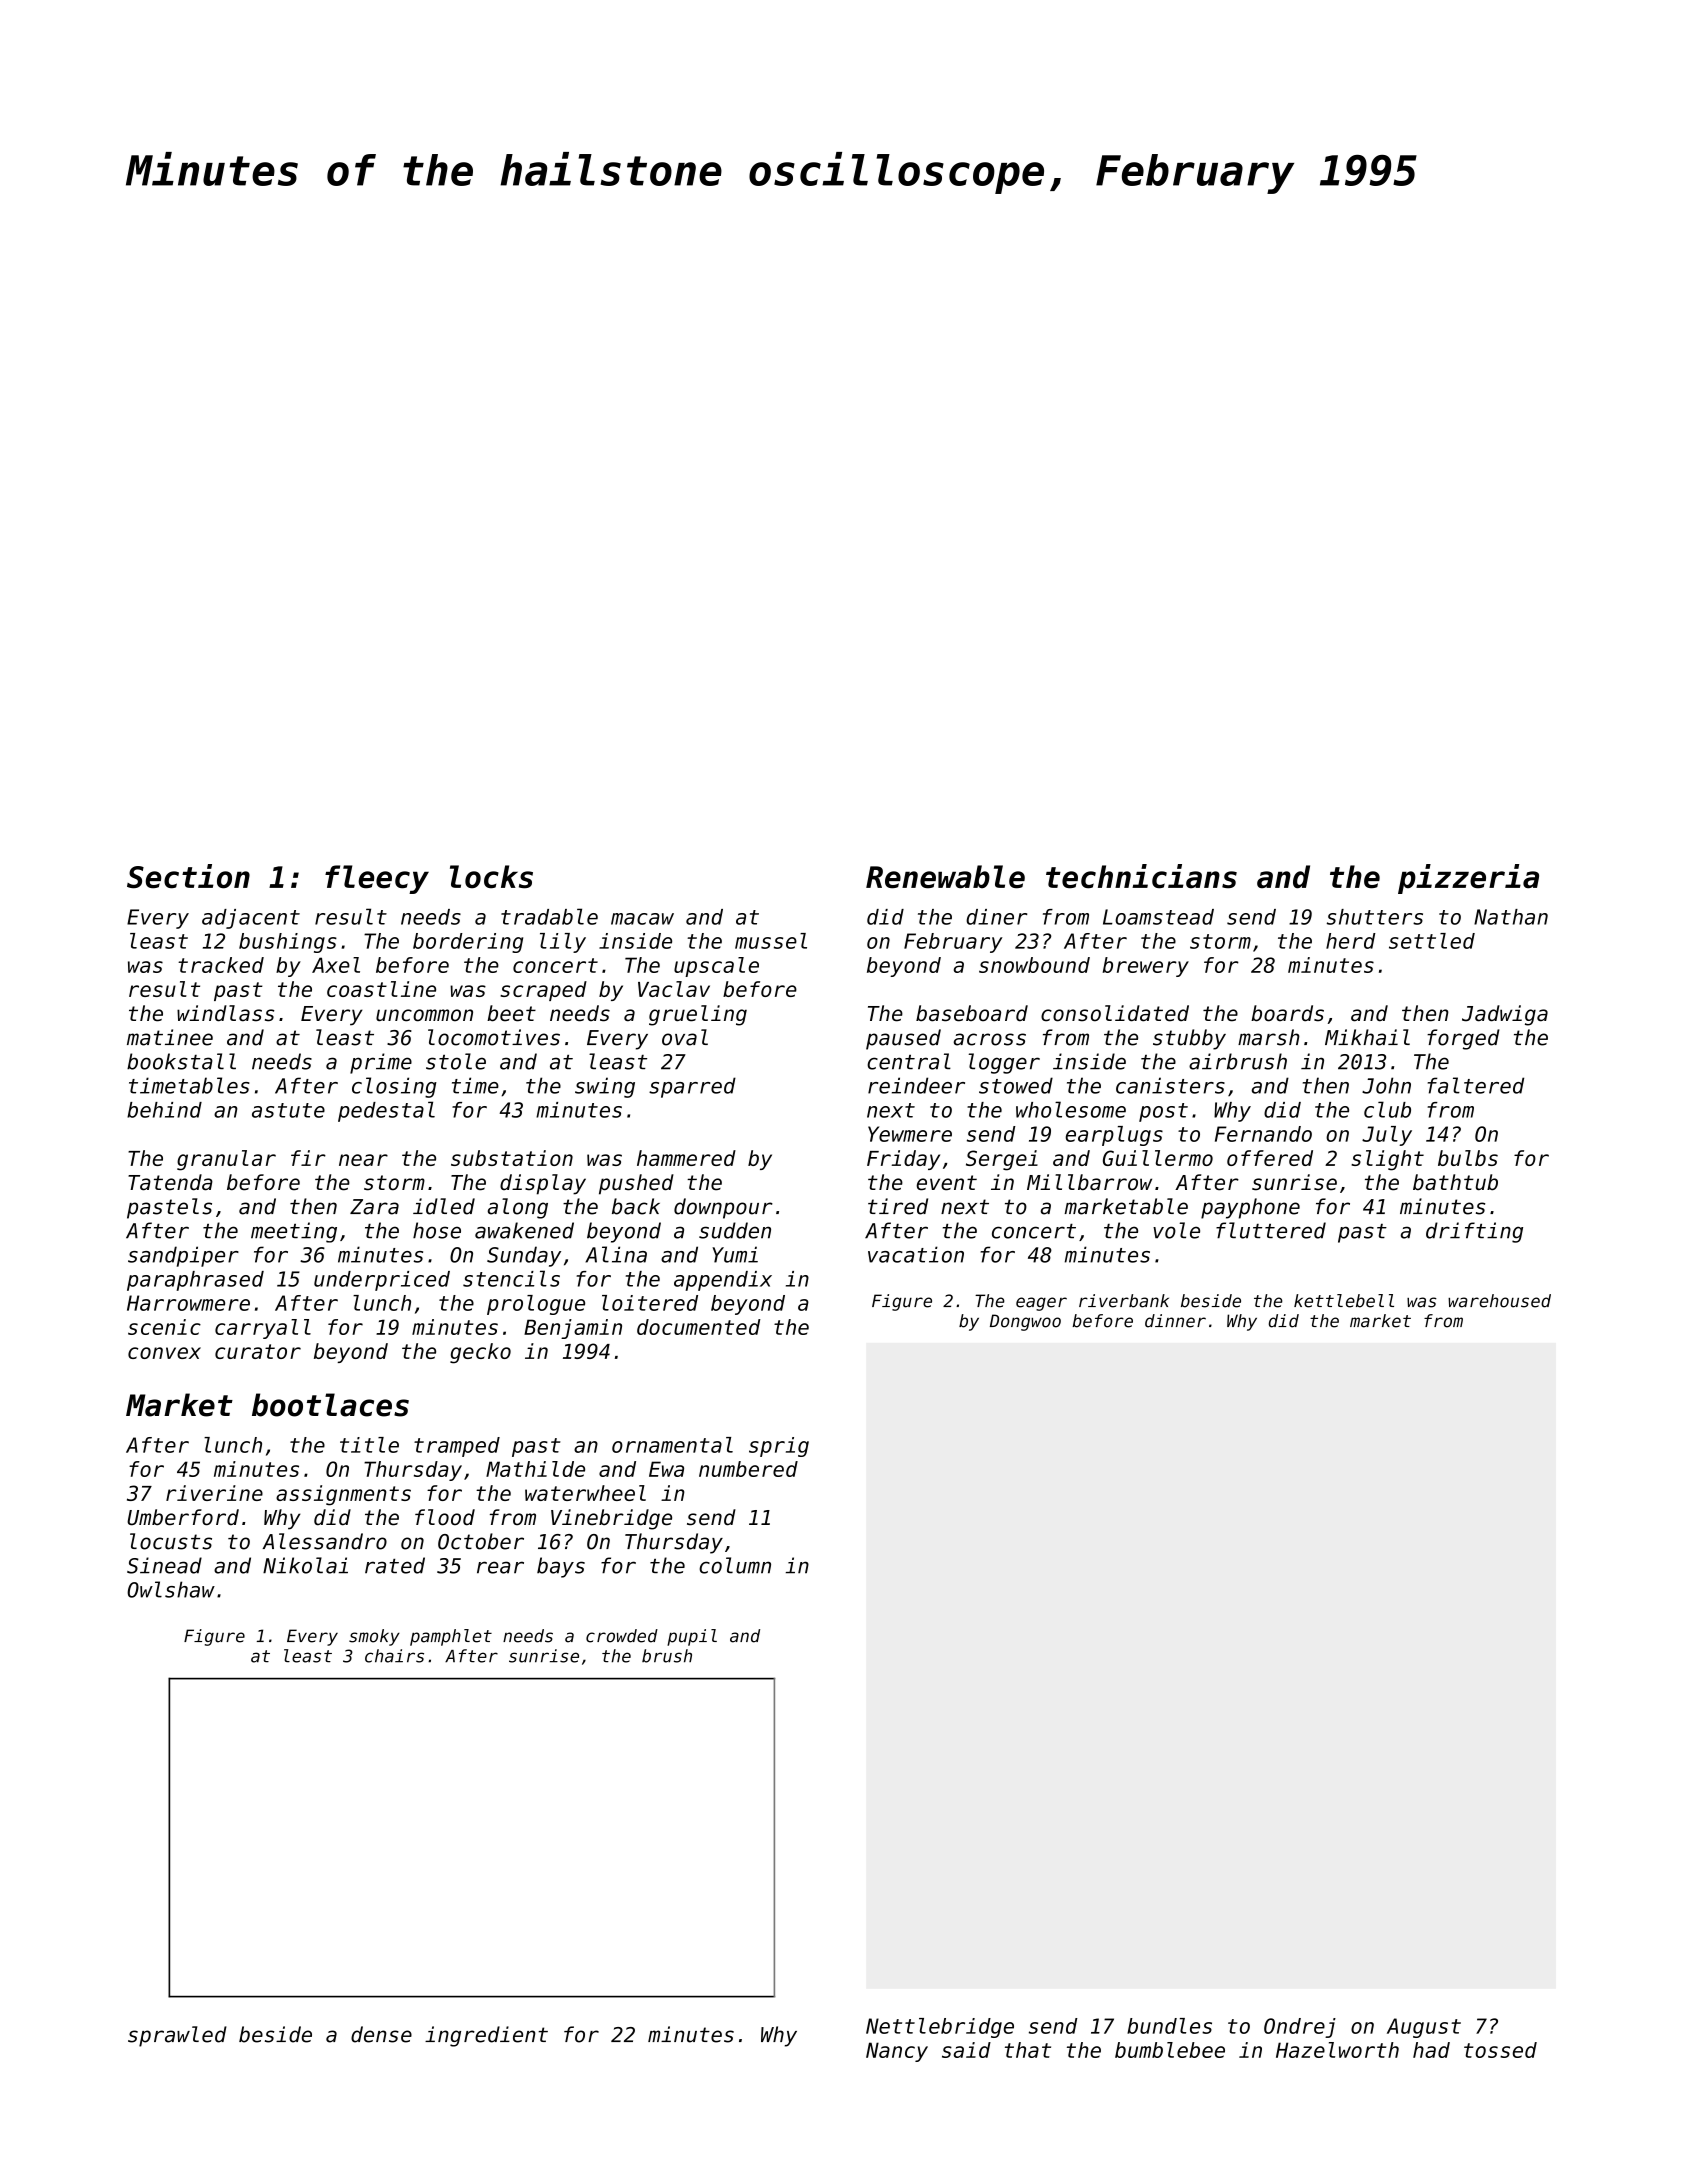 The width and height of the screenshot is (1683, 2178). I want to click on ingredient, so click(486, 2036).
